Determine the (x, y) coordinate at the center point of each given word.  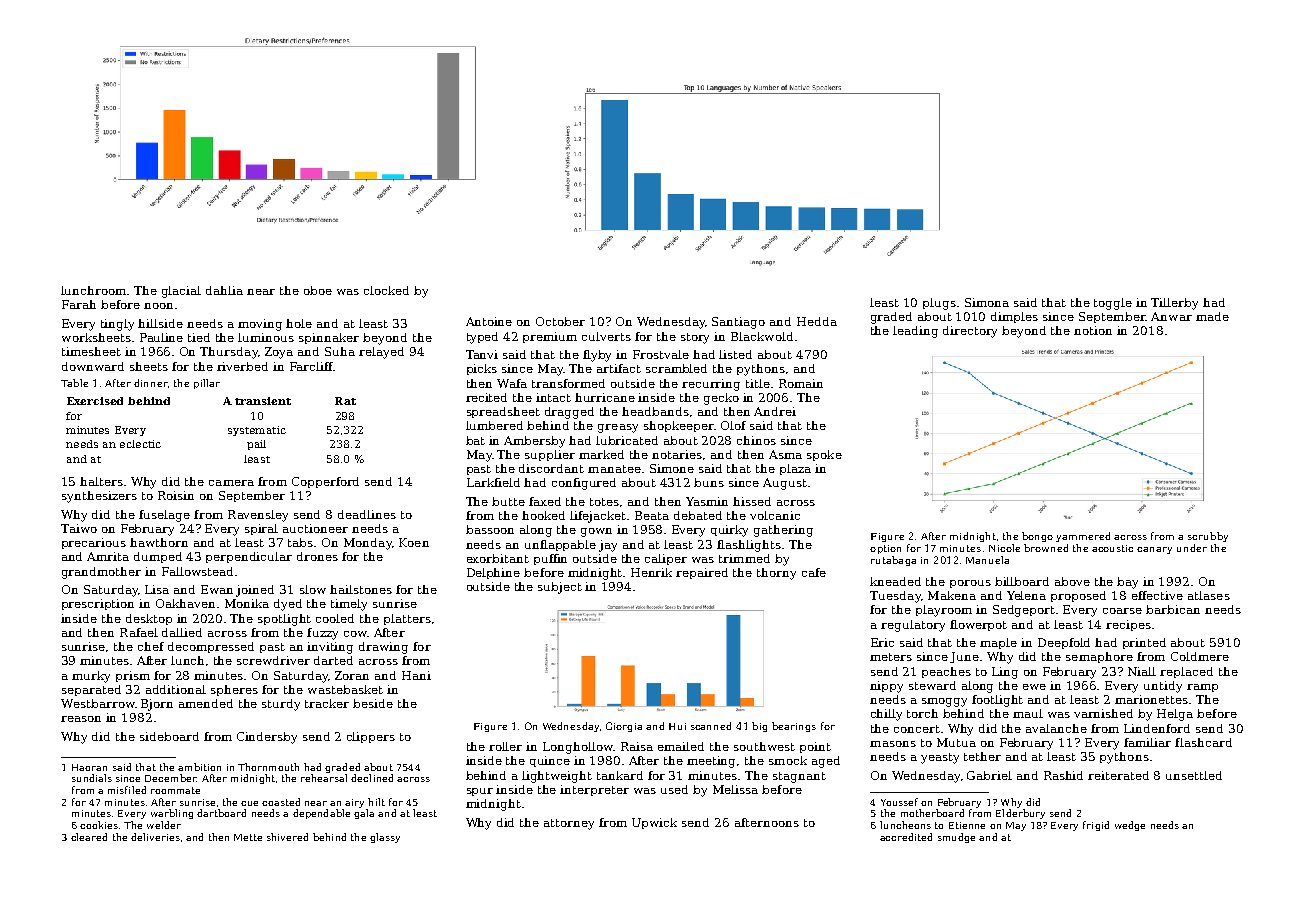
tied (199, 337)
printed (1144, 643)
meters (891, 657)
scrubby (1208, 537)
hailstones (361, 589)
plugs (939, 304)
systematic (257, 431)
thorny (776, 574)
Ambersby (534, 442)
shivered (287, 837)
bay (1127, 583)
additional (176, 689)
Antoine (489, 321)
